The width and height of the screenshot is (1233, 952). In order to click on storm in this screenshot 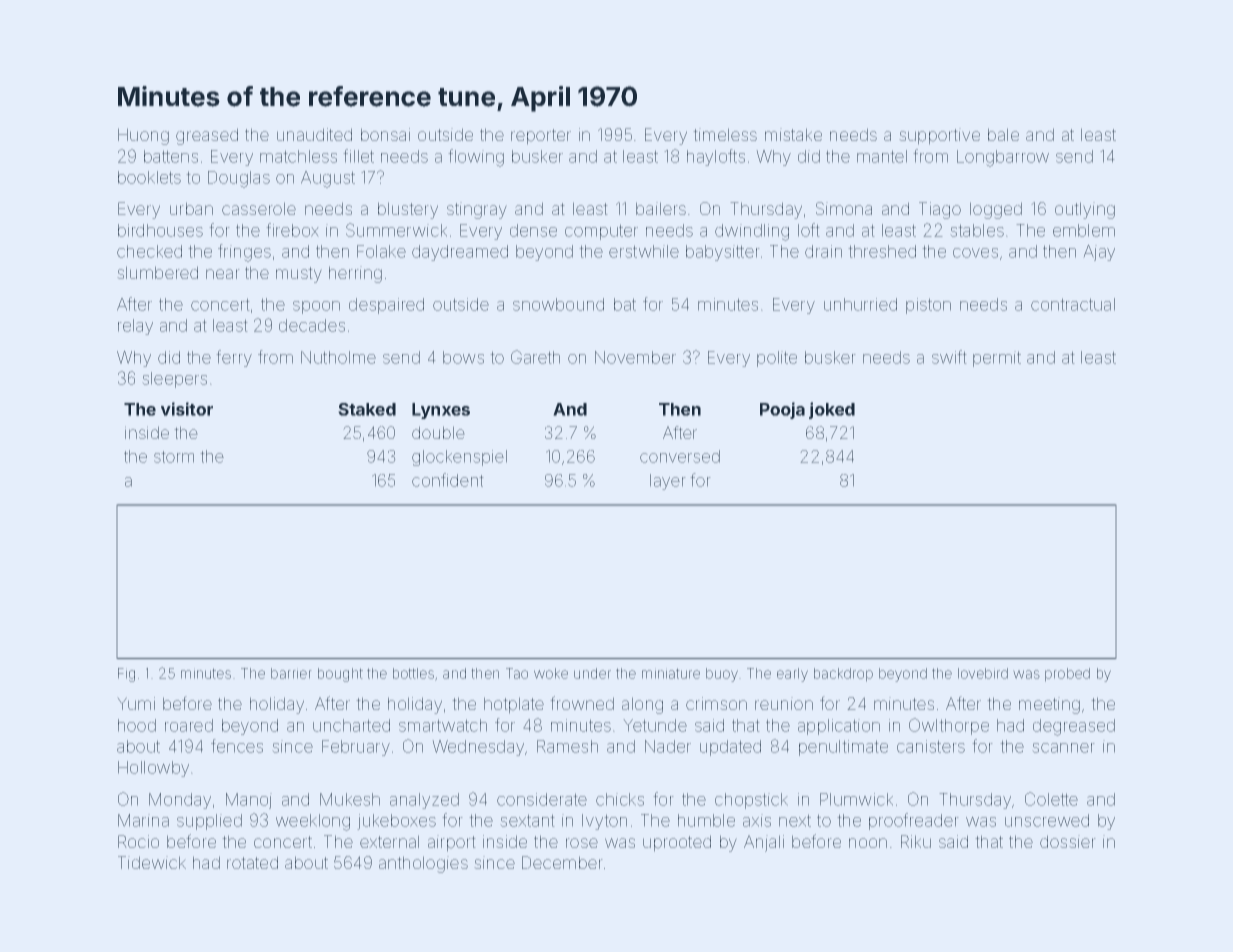, I will do `click(174, 457)`.
